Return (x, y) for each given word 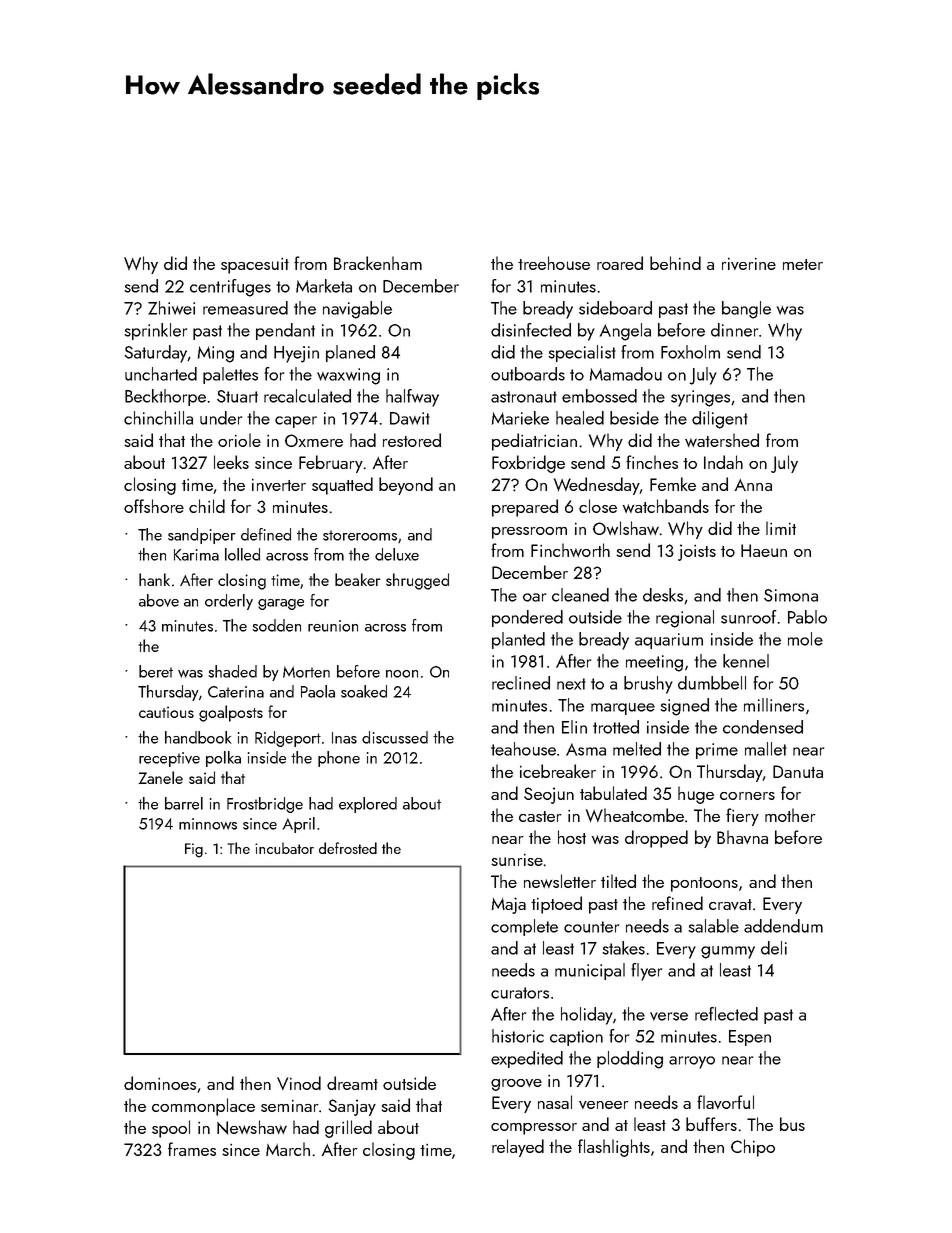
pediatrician (534, 442)
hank (154, 579)
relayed (518, 1148)
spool (171, 1129)
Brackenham (378, 263)
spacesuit (255, 266)
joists (697, 552)
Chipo (753, 1148)
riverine (749, 264)
